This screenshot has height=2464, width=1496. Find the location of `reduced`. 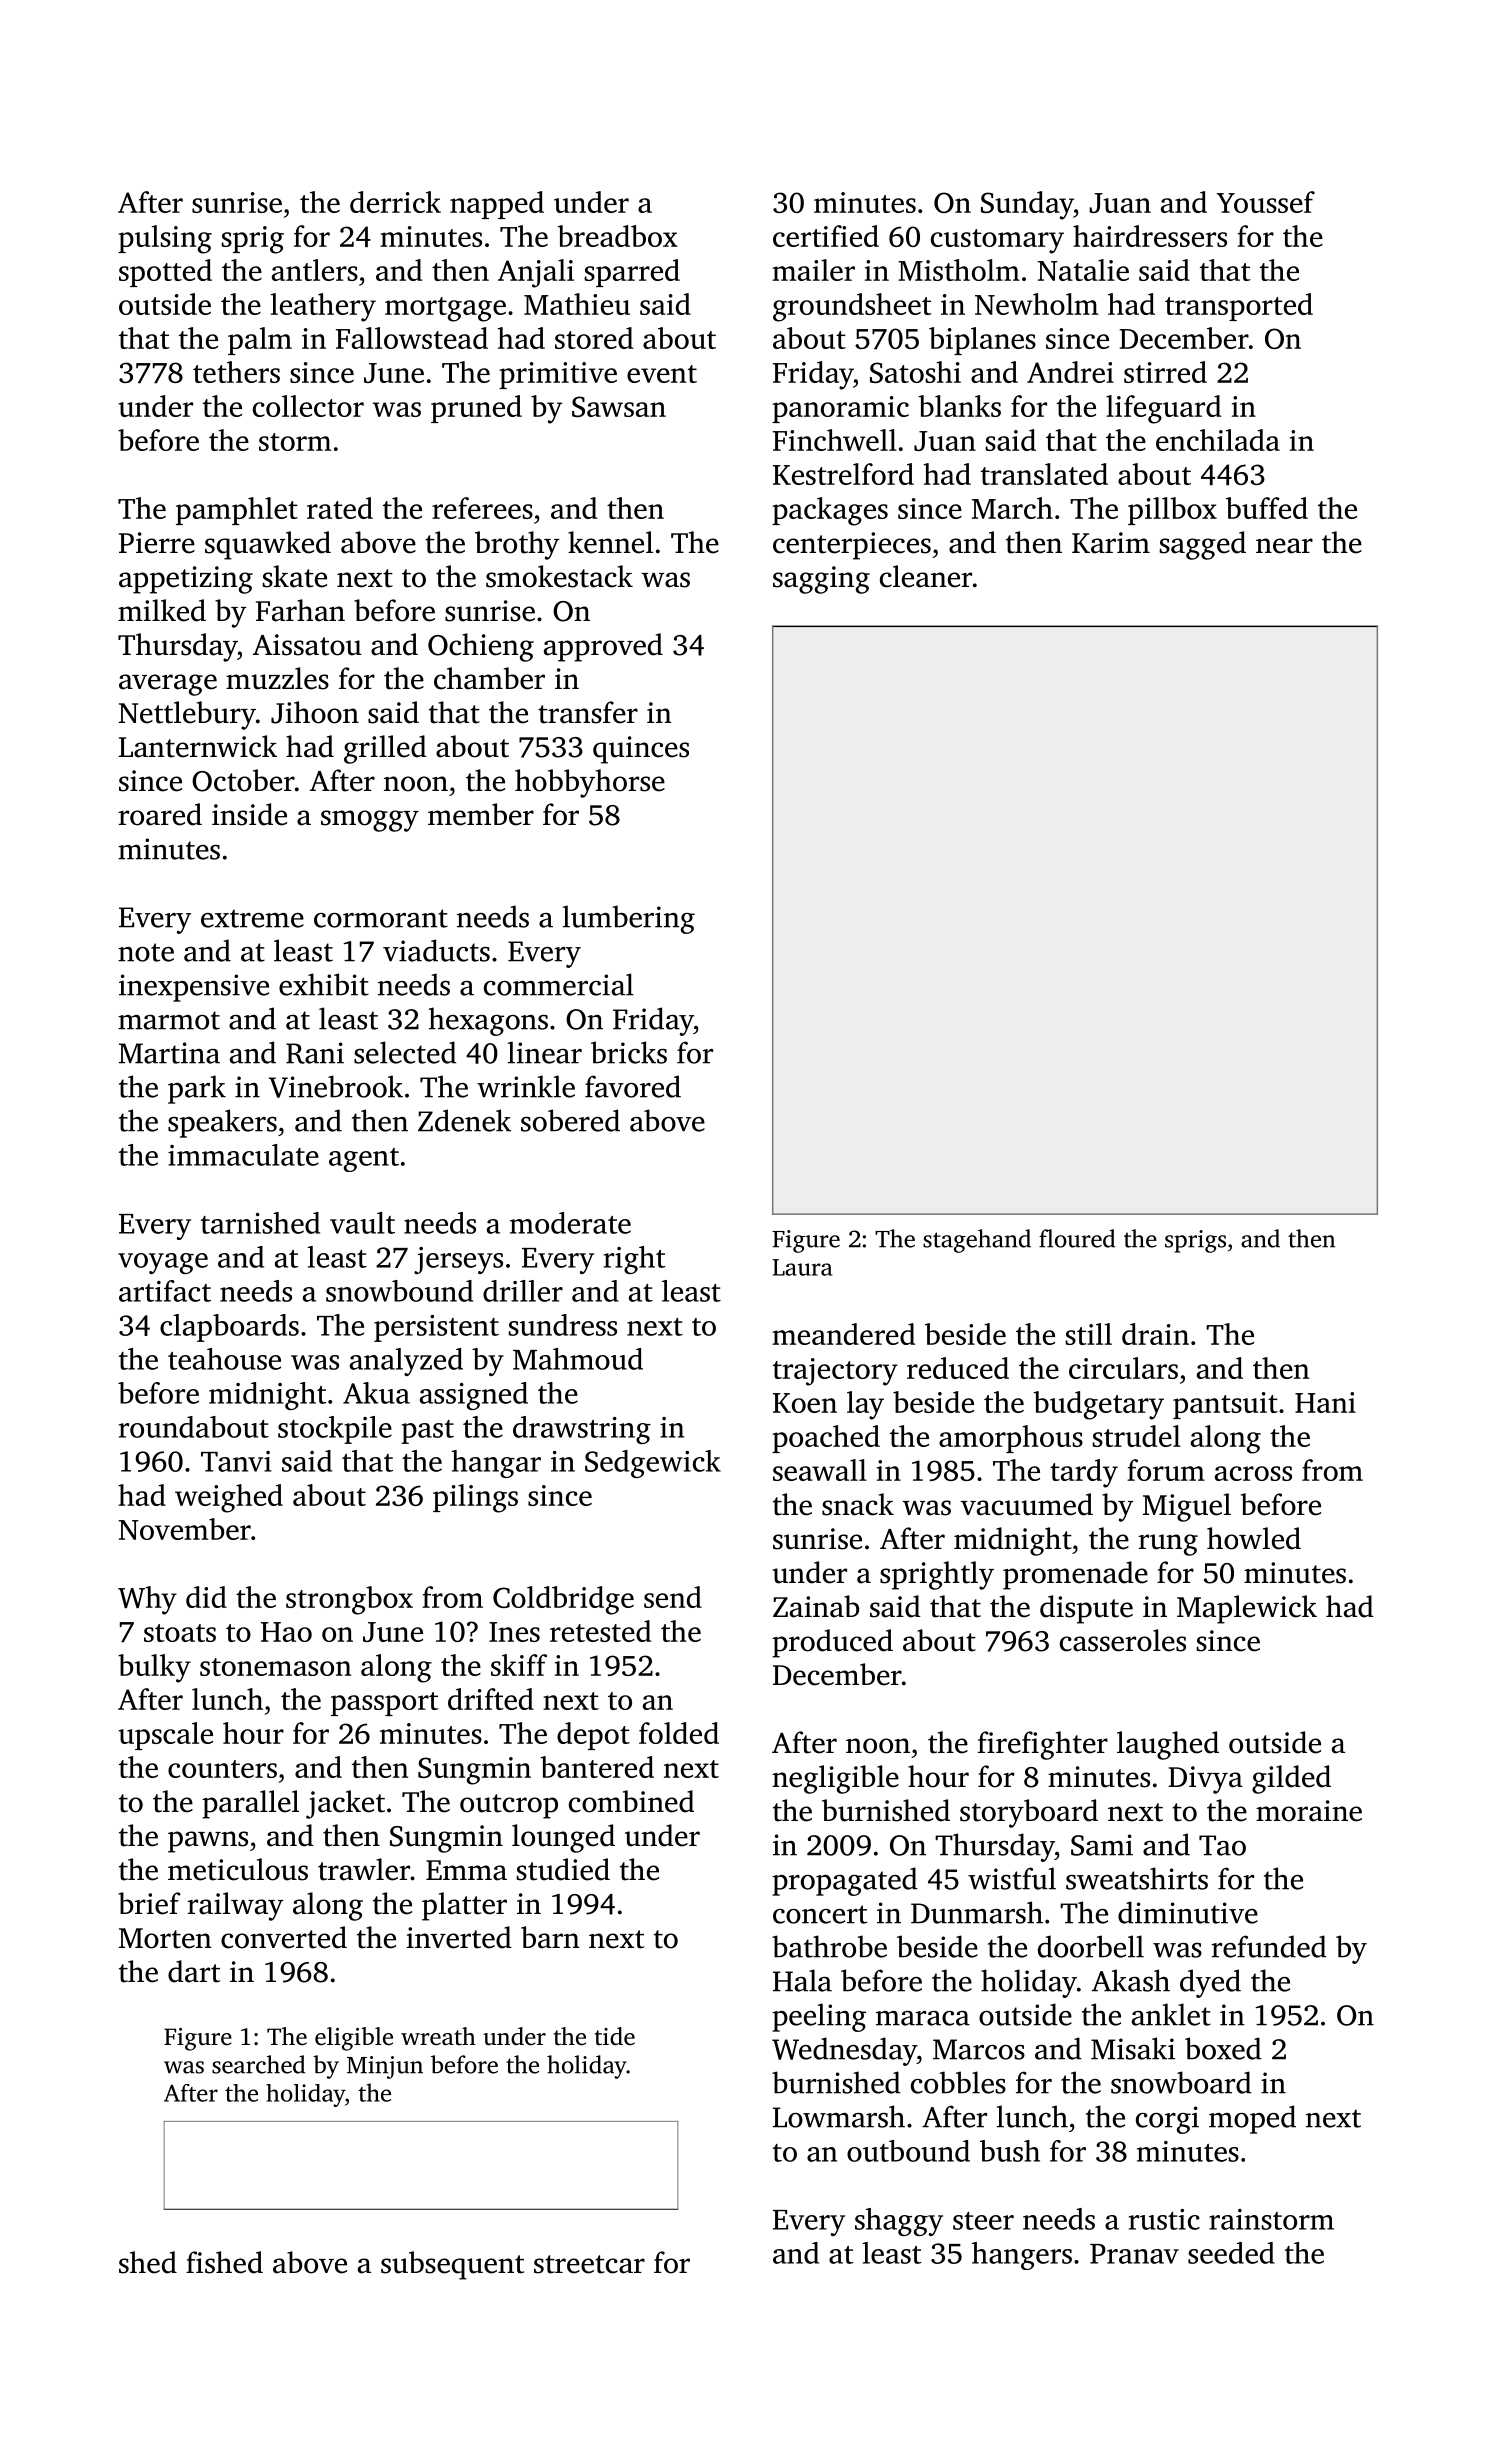

reduced is located at coordinates (958, 1368).
